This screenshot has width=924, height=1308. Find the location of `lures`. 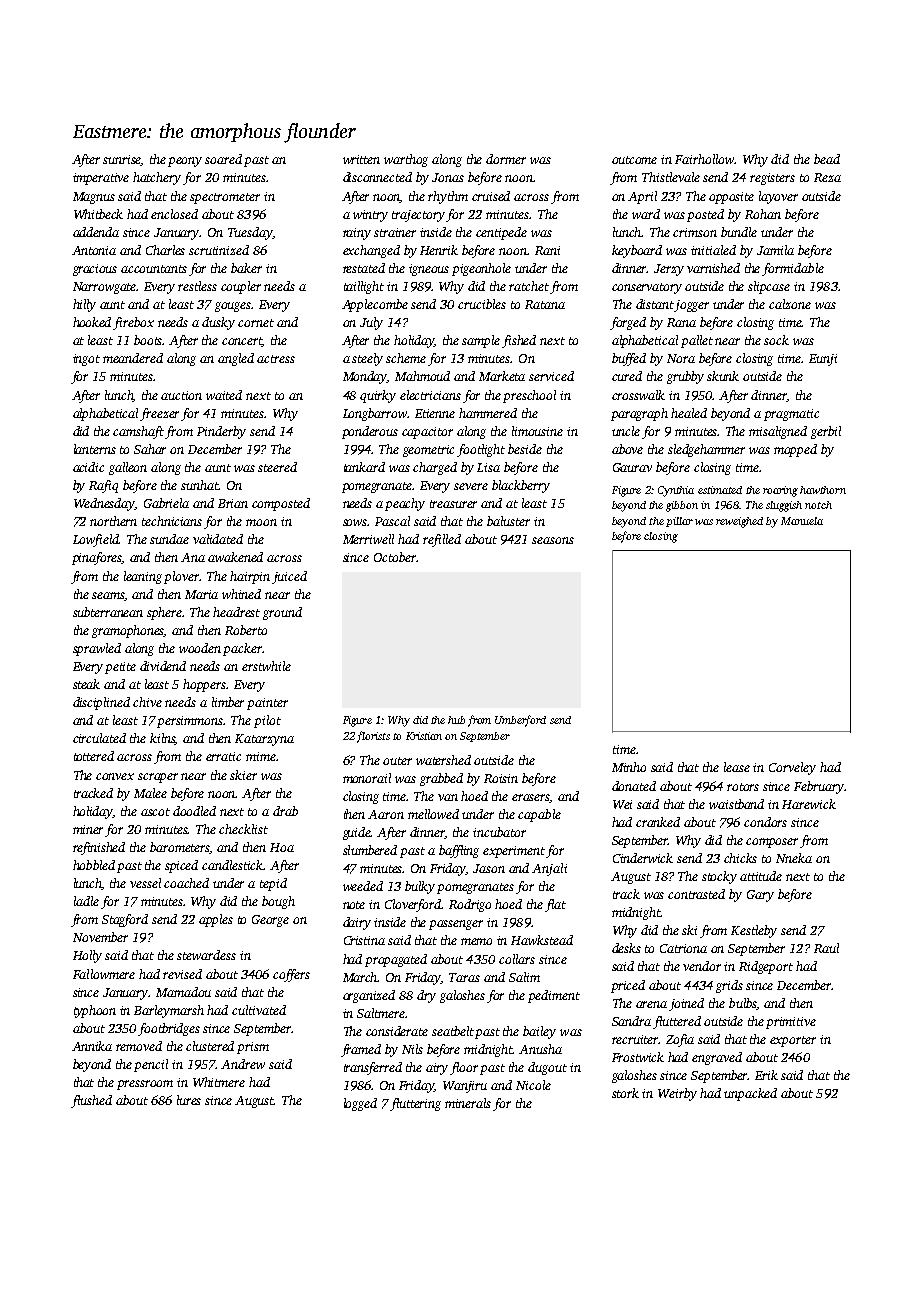

lures is located at coordinates (189, 1100).
